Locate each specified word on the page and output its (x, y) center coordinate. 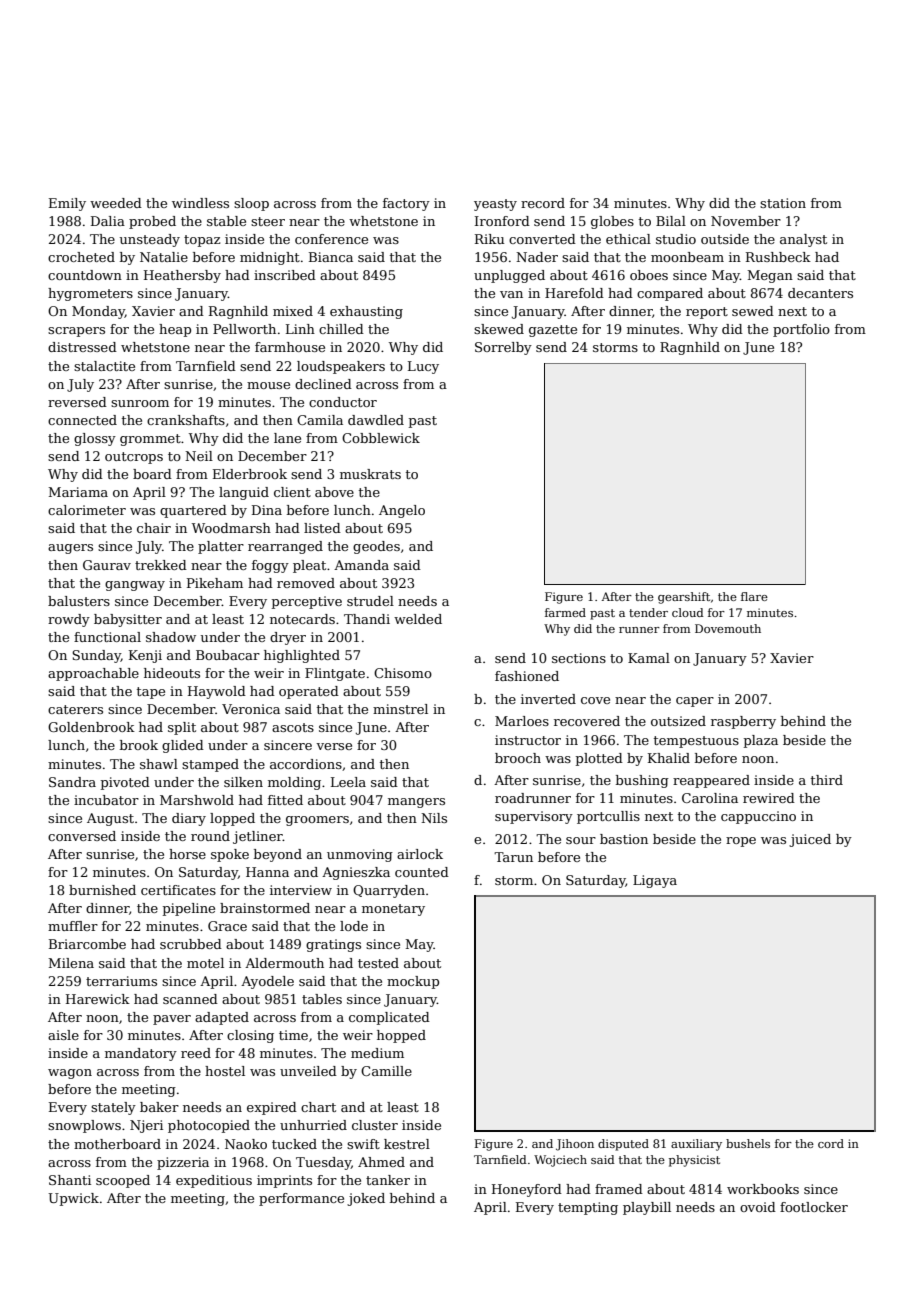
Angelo (402, 511)
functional (107, 637)
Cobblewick (381, 438)
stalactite (104, 366)
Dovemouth (728, 628)
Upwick (73, 1199)
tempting (588, 1208)
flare (754, 596)
